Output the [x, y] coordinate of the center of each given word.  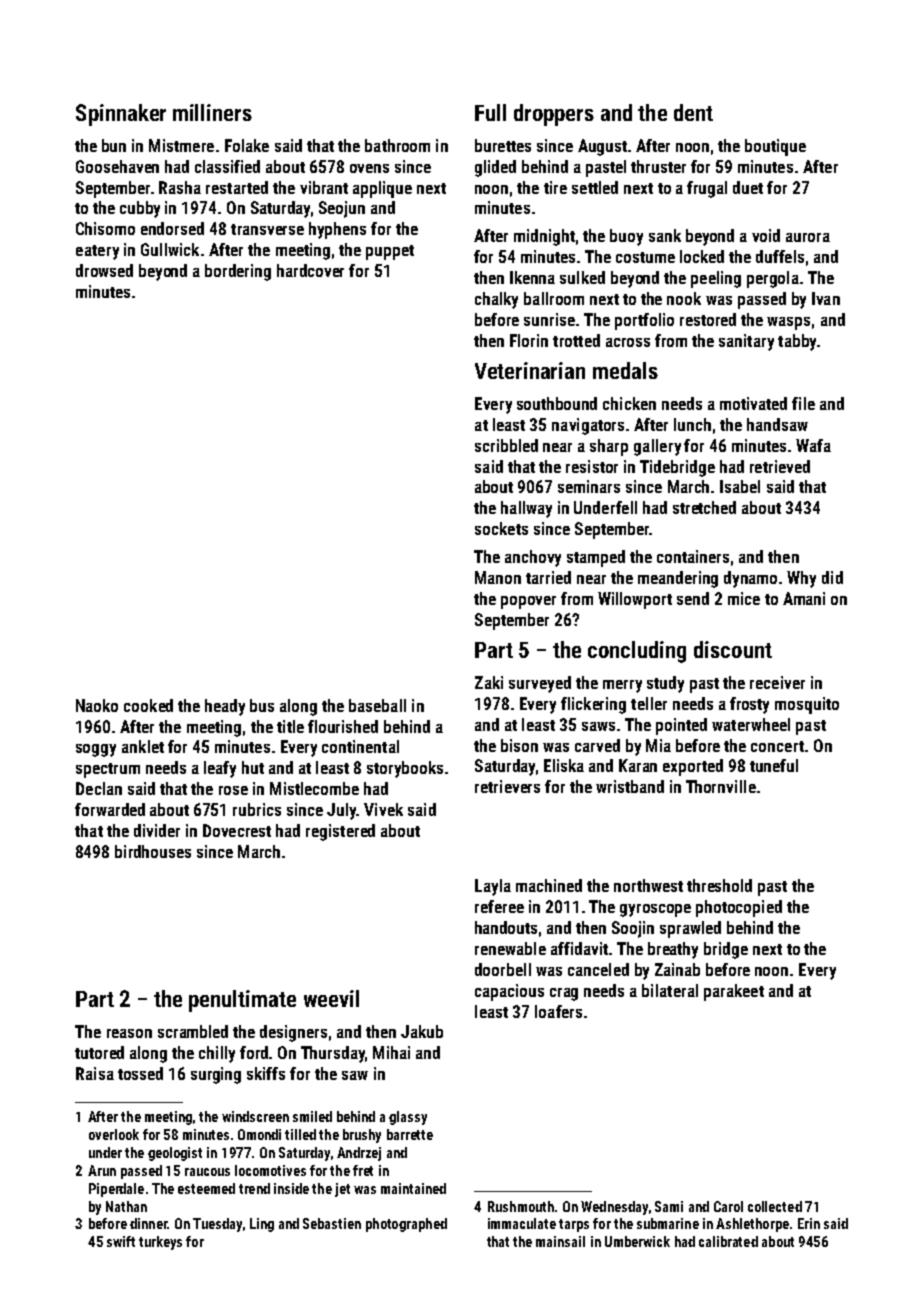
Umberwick [637, 1241]
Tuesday [217, 1225]
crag [564, 994]
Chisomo [105, 228]
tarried [548, 577]
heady [225, 707]
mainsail [560, 1241]
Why [801, 579]
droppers [554, 115]
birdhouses [153, 851]
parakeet [734, 992]
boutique [775, 147]
